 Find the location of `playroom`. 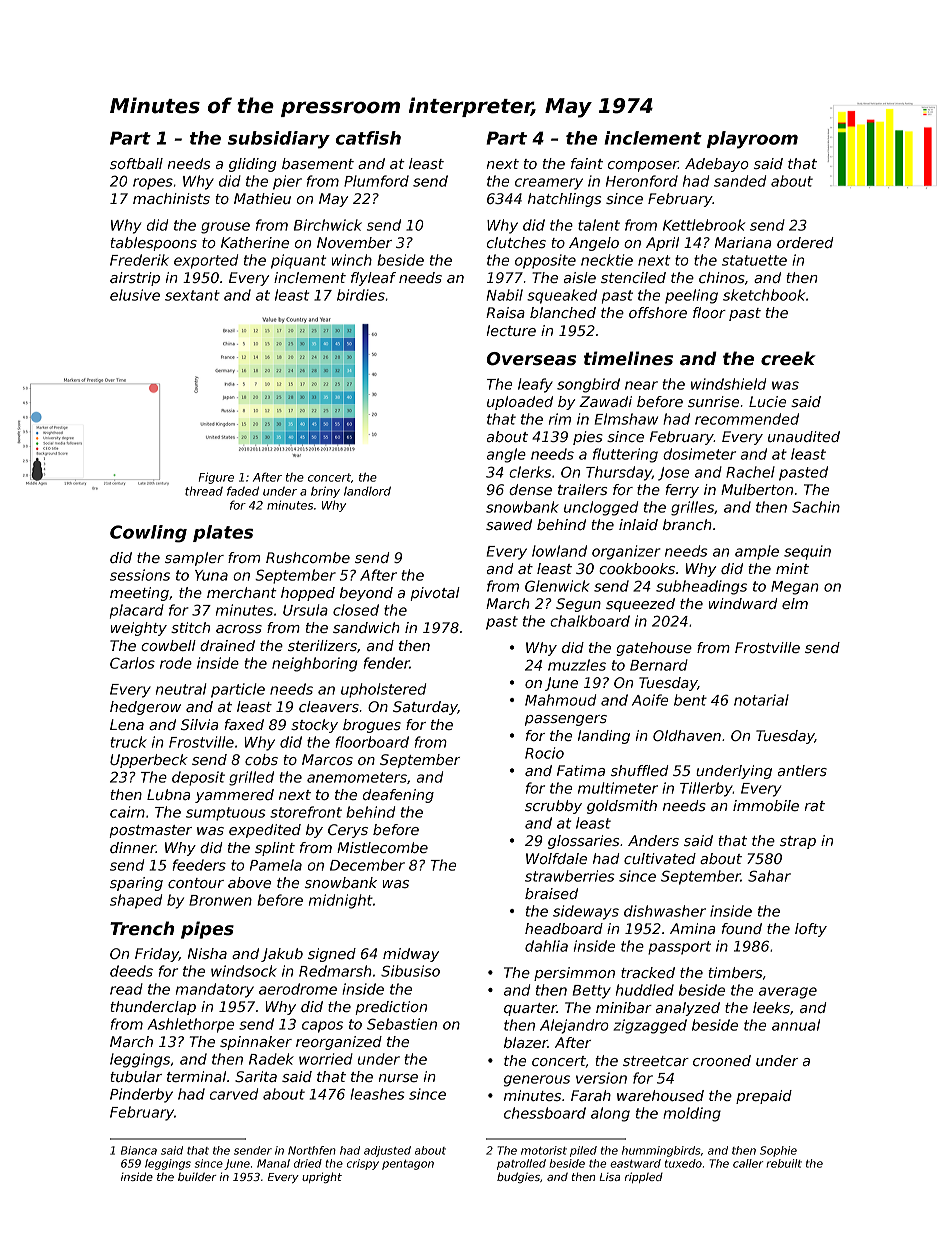

playroom is located at coordinates (752, 140).
